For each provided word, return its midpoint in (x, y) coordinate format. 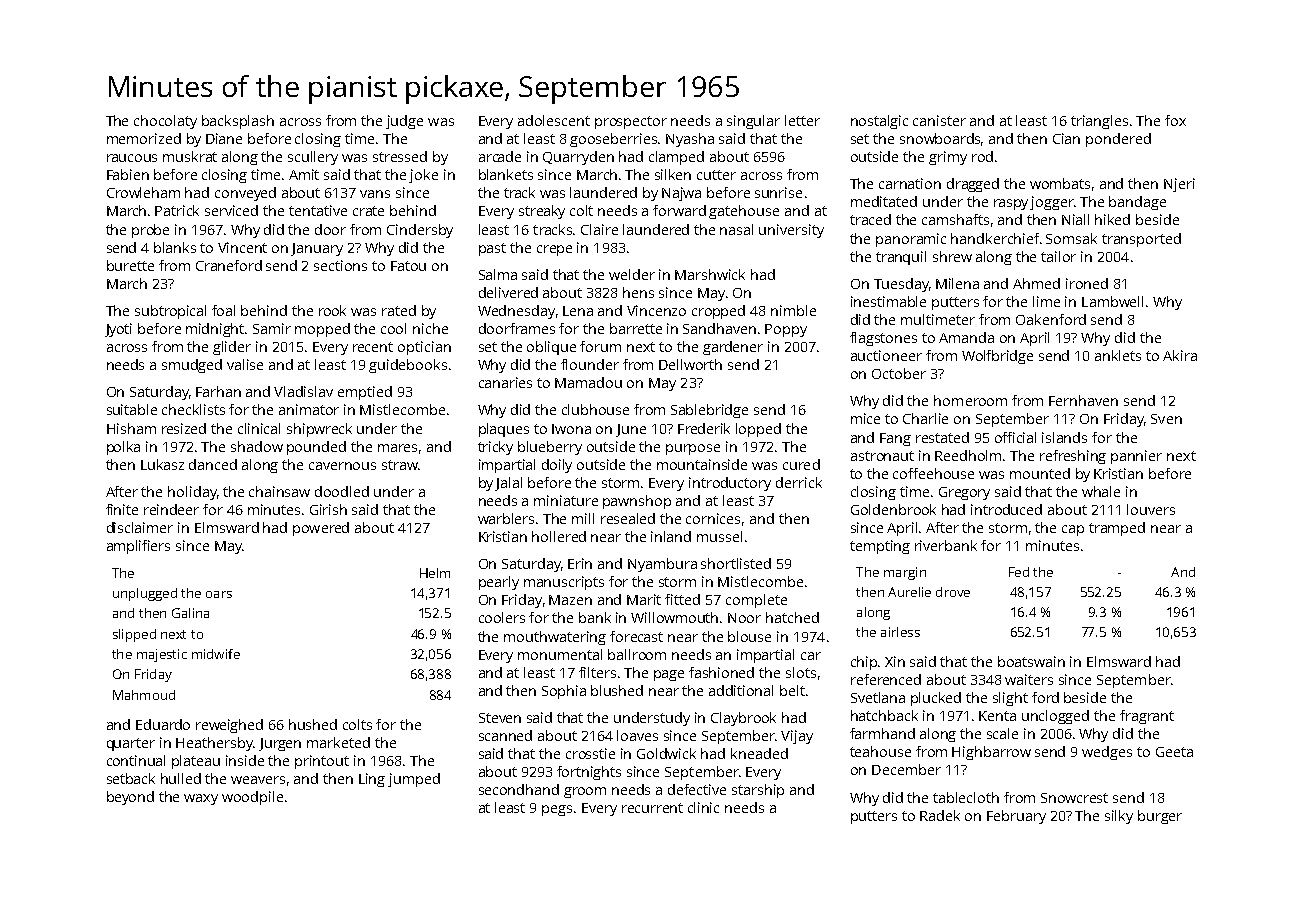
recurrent (652, 808)
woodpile (252, 798)
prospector (631, 122)
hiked (1112, 219)
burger (1160, 817)
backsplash (238, 122)
